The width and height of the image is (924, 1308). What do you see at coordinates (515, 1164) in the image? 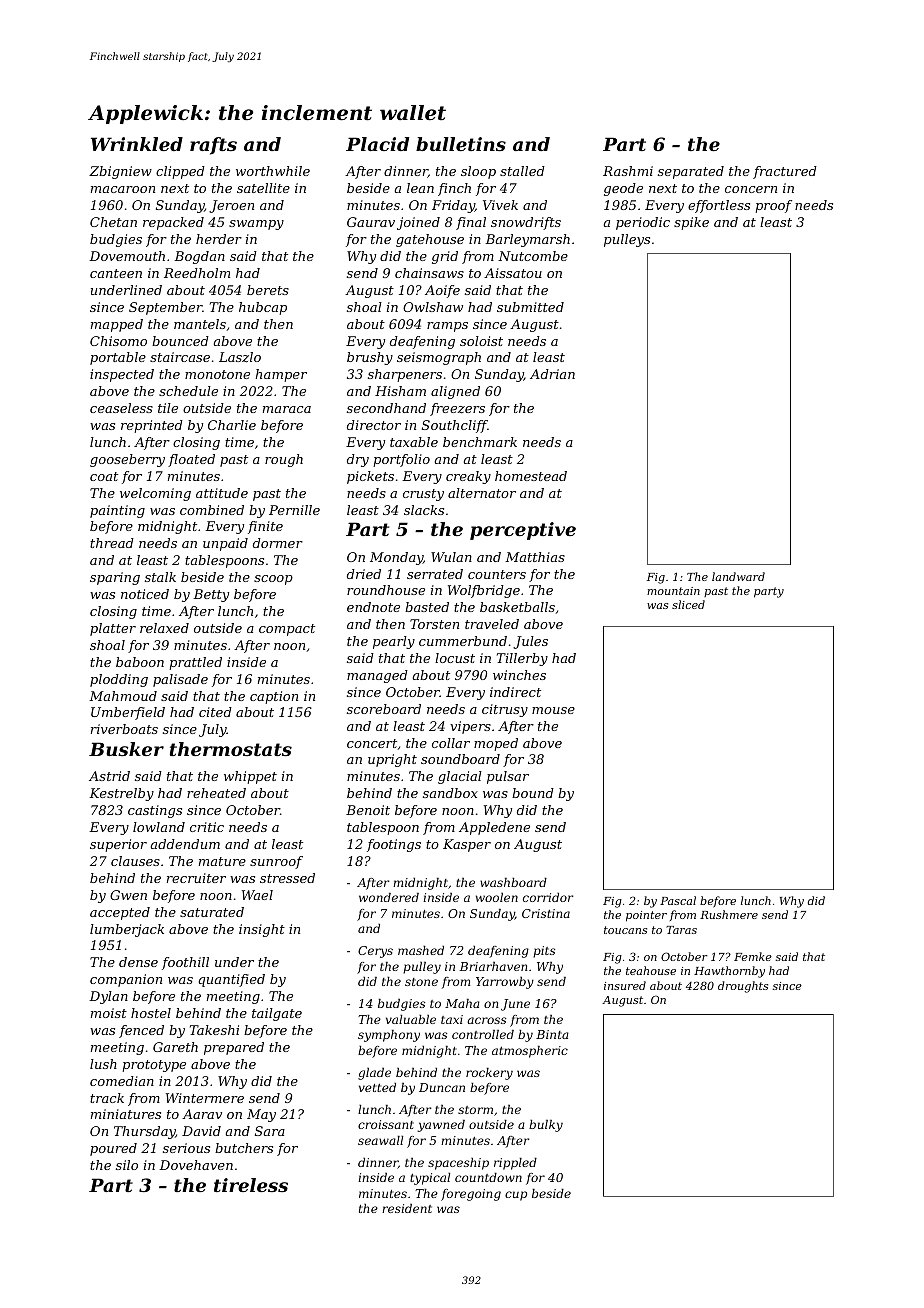
I see `rippled` at bounding box center [515, 1164].
